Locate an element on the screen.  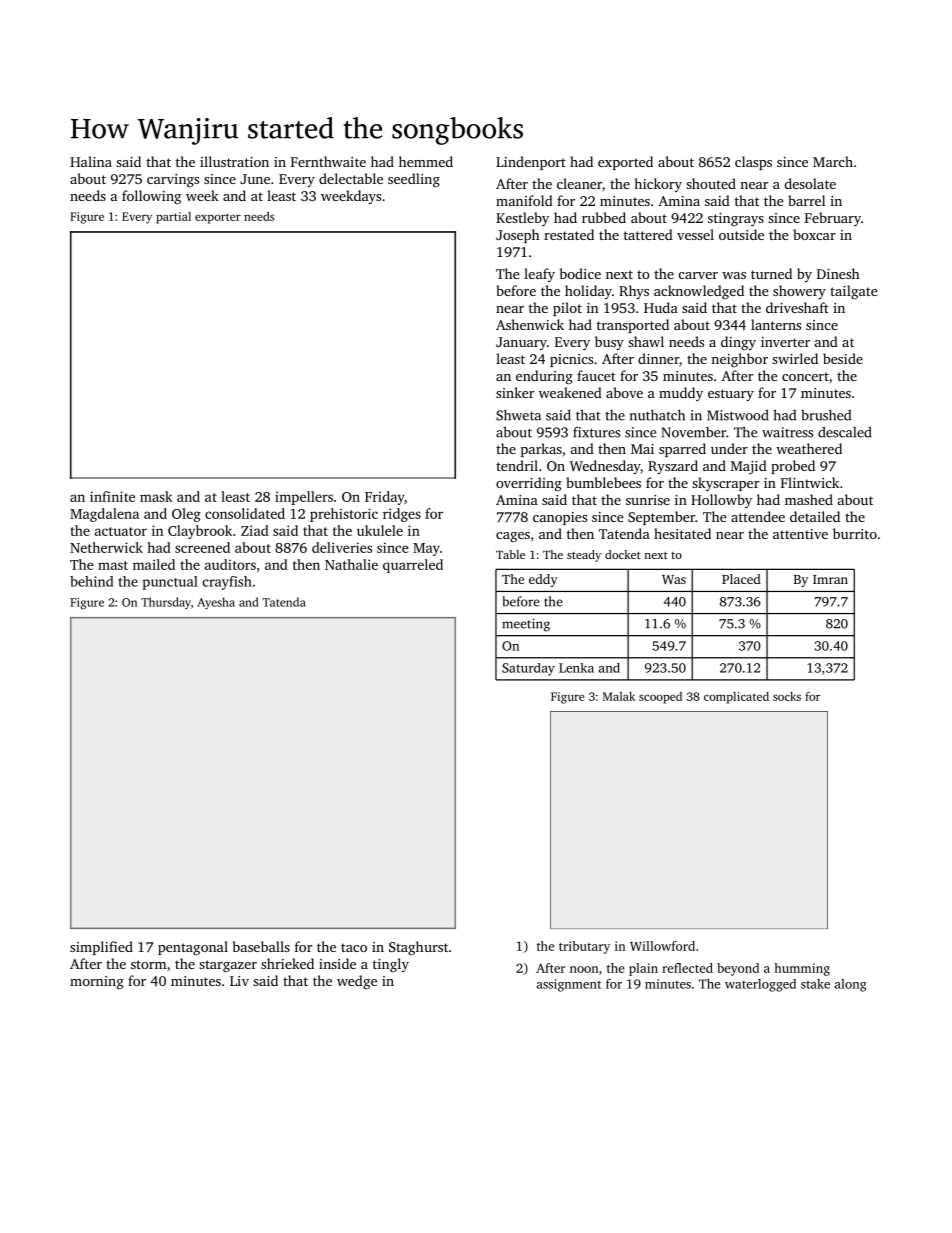
Imran is located at coordinates (830, 579).
